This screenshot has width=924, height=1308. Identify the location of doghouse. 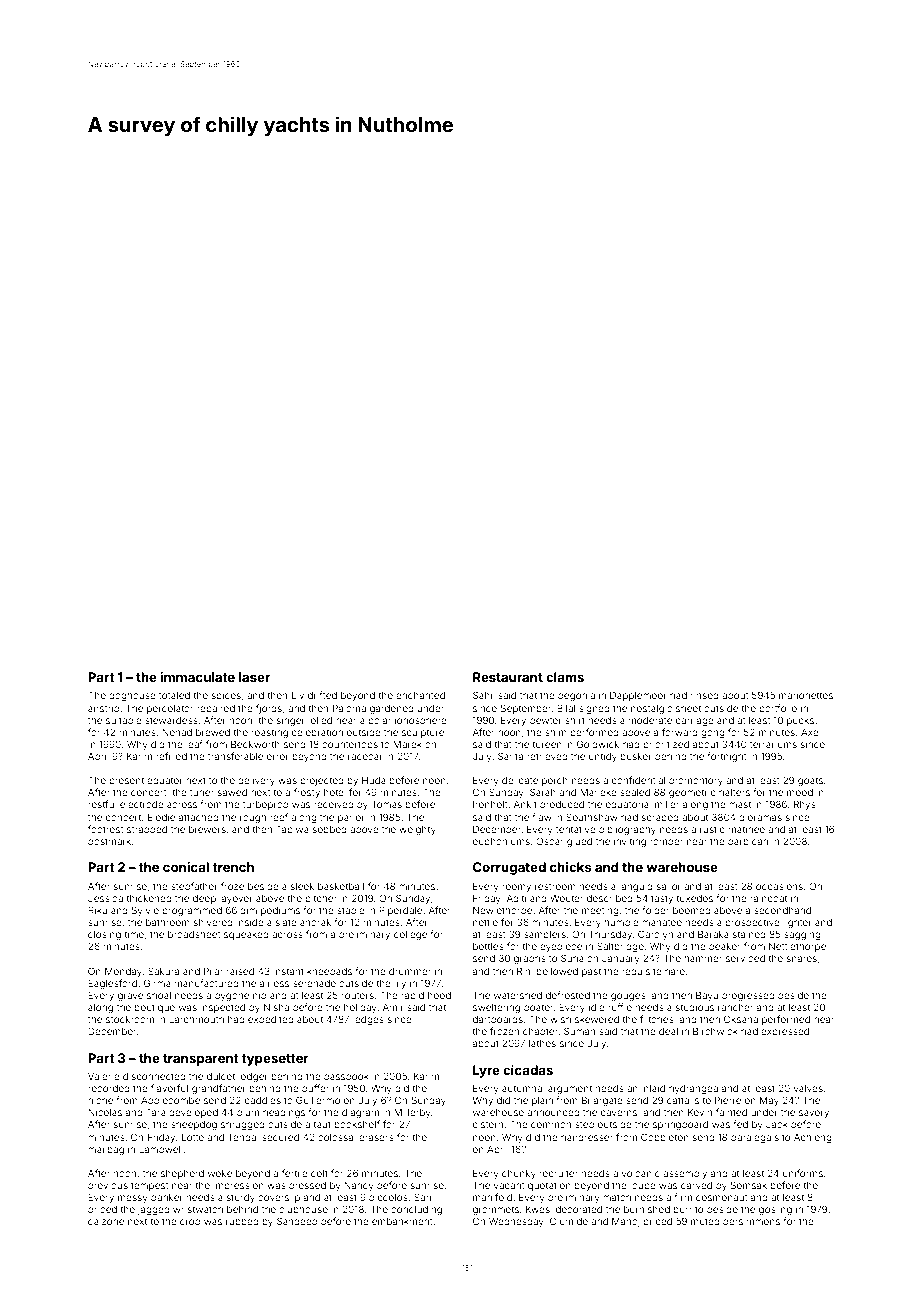
(132, 696).
